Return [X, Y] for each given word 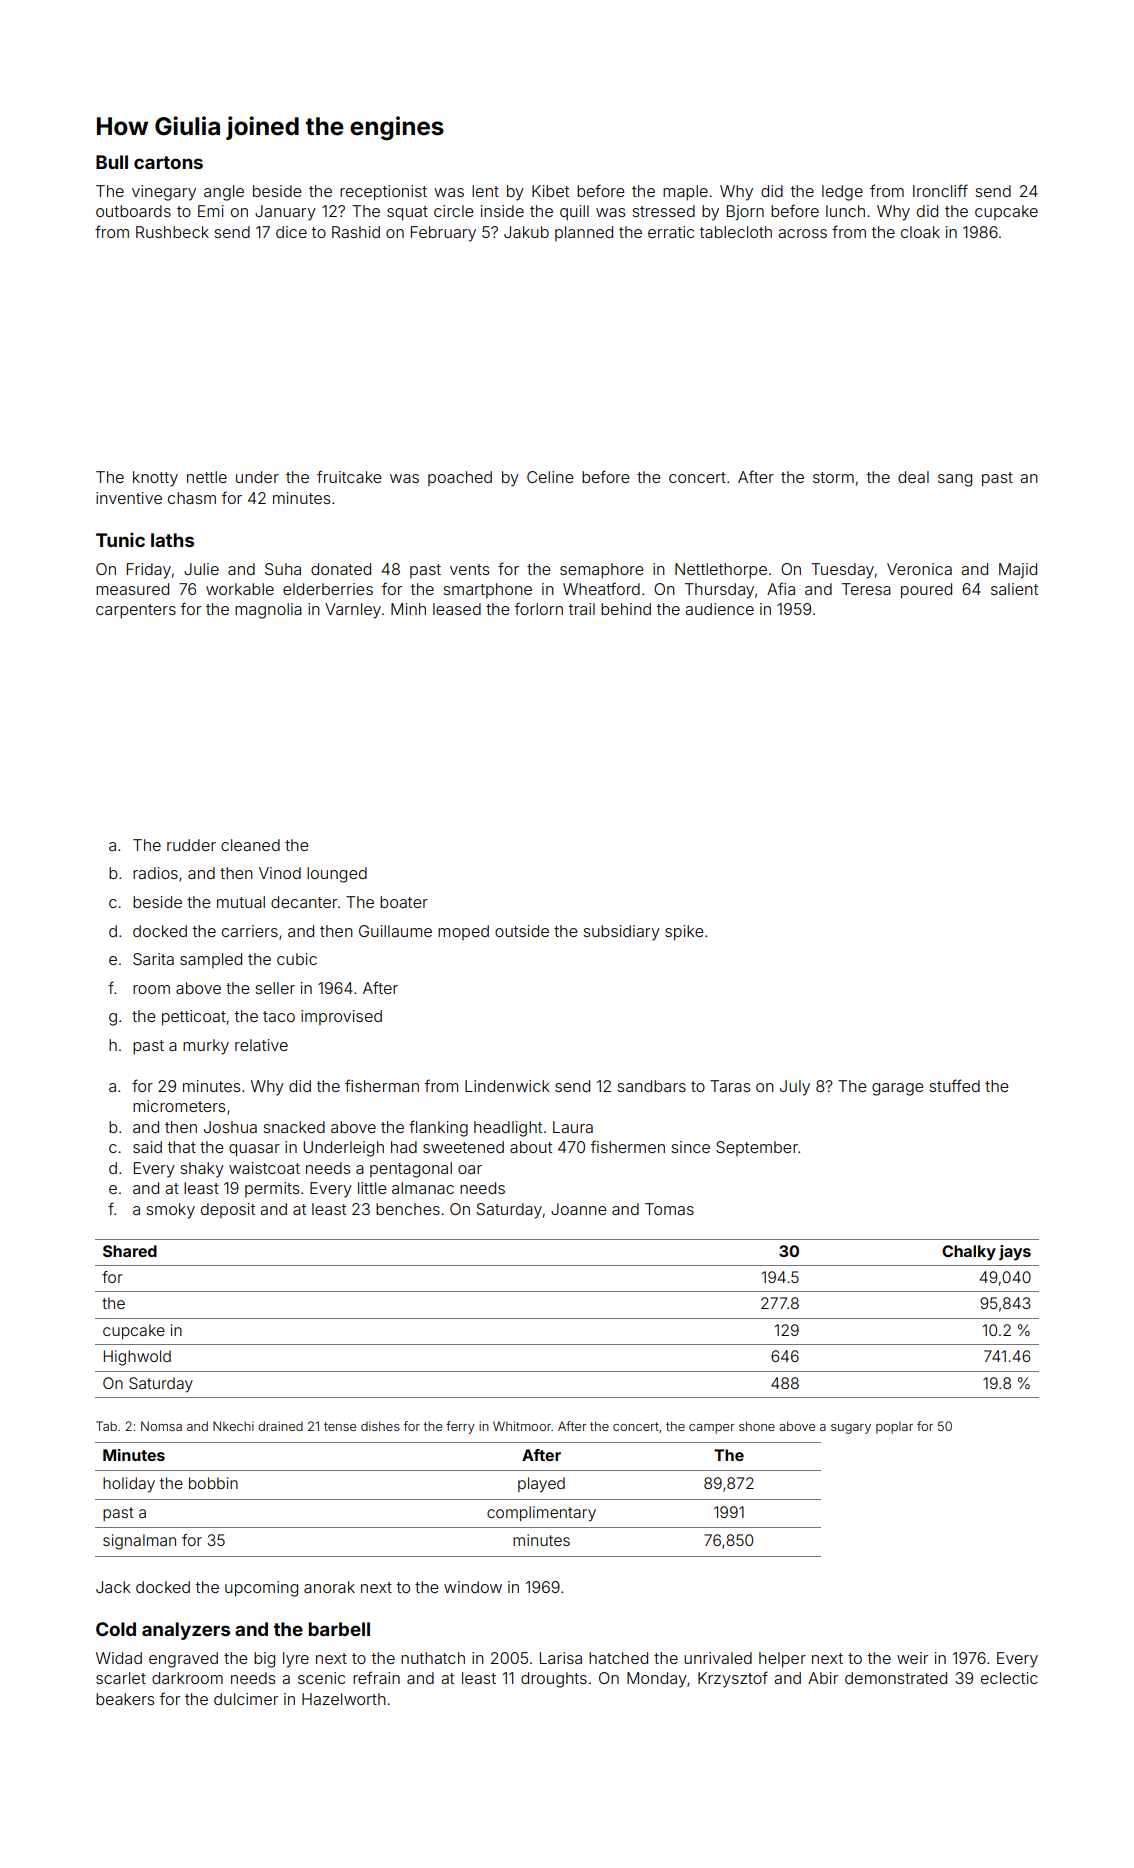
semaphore [602, 571]
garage [898, 1089]
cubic [297, 959]
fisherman [382, 1085]
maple [685, 193]
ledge [842, 193]
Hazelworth [344, 1699]
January [285, 213]
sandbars [651, 1086]
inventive [129, 498]
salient [1014, 589]
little [372, 1188]
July [795, 1088]
